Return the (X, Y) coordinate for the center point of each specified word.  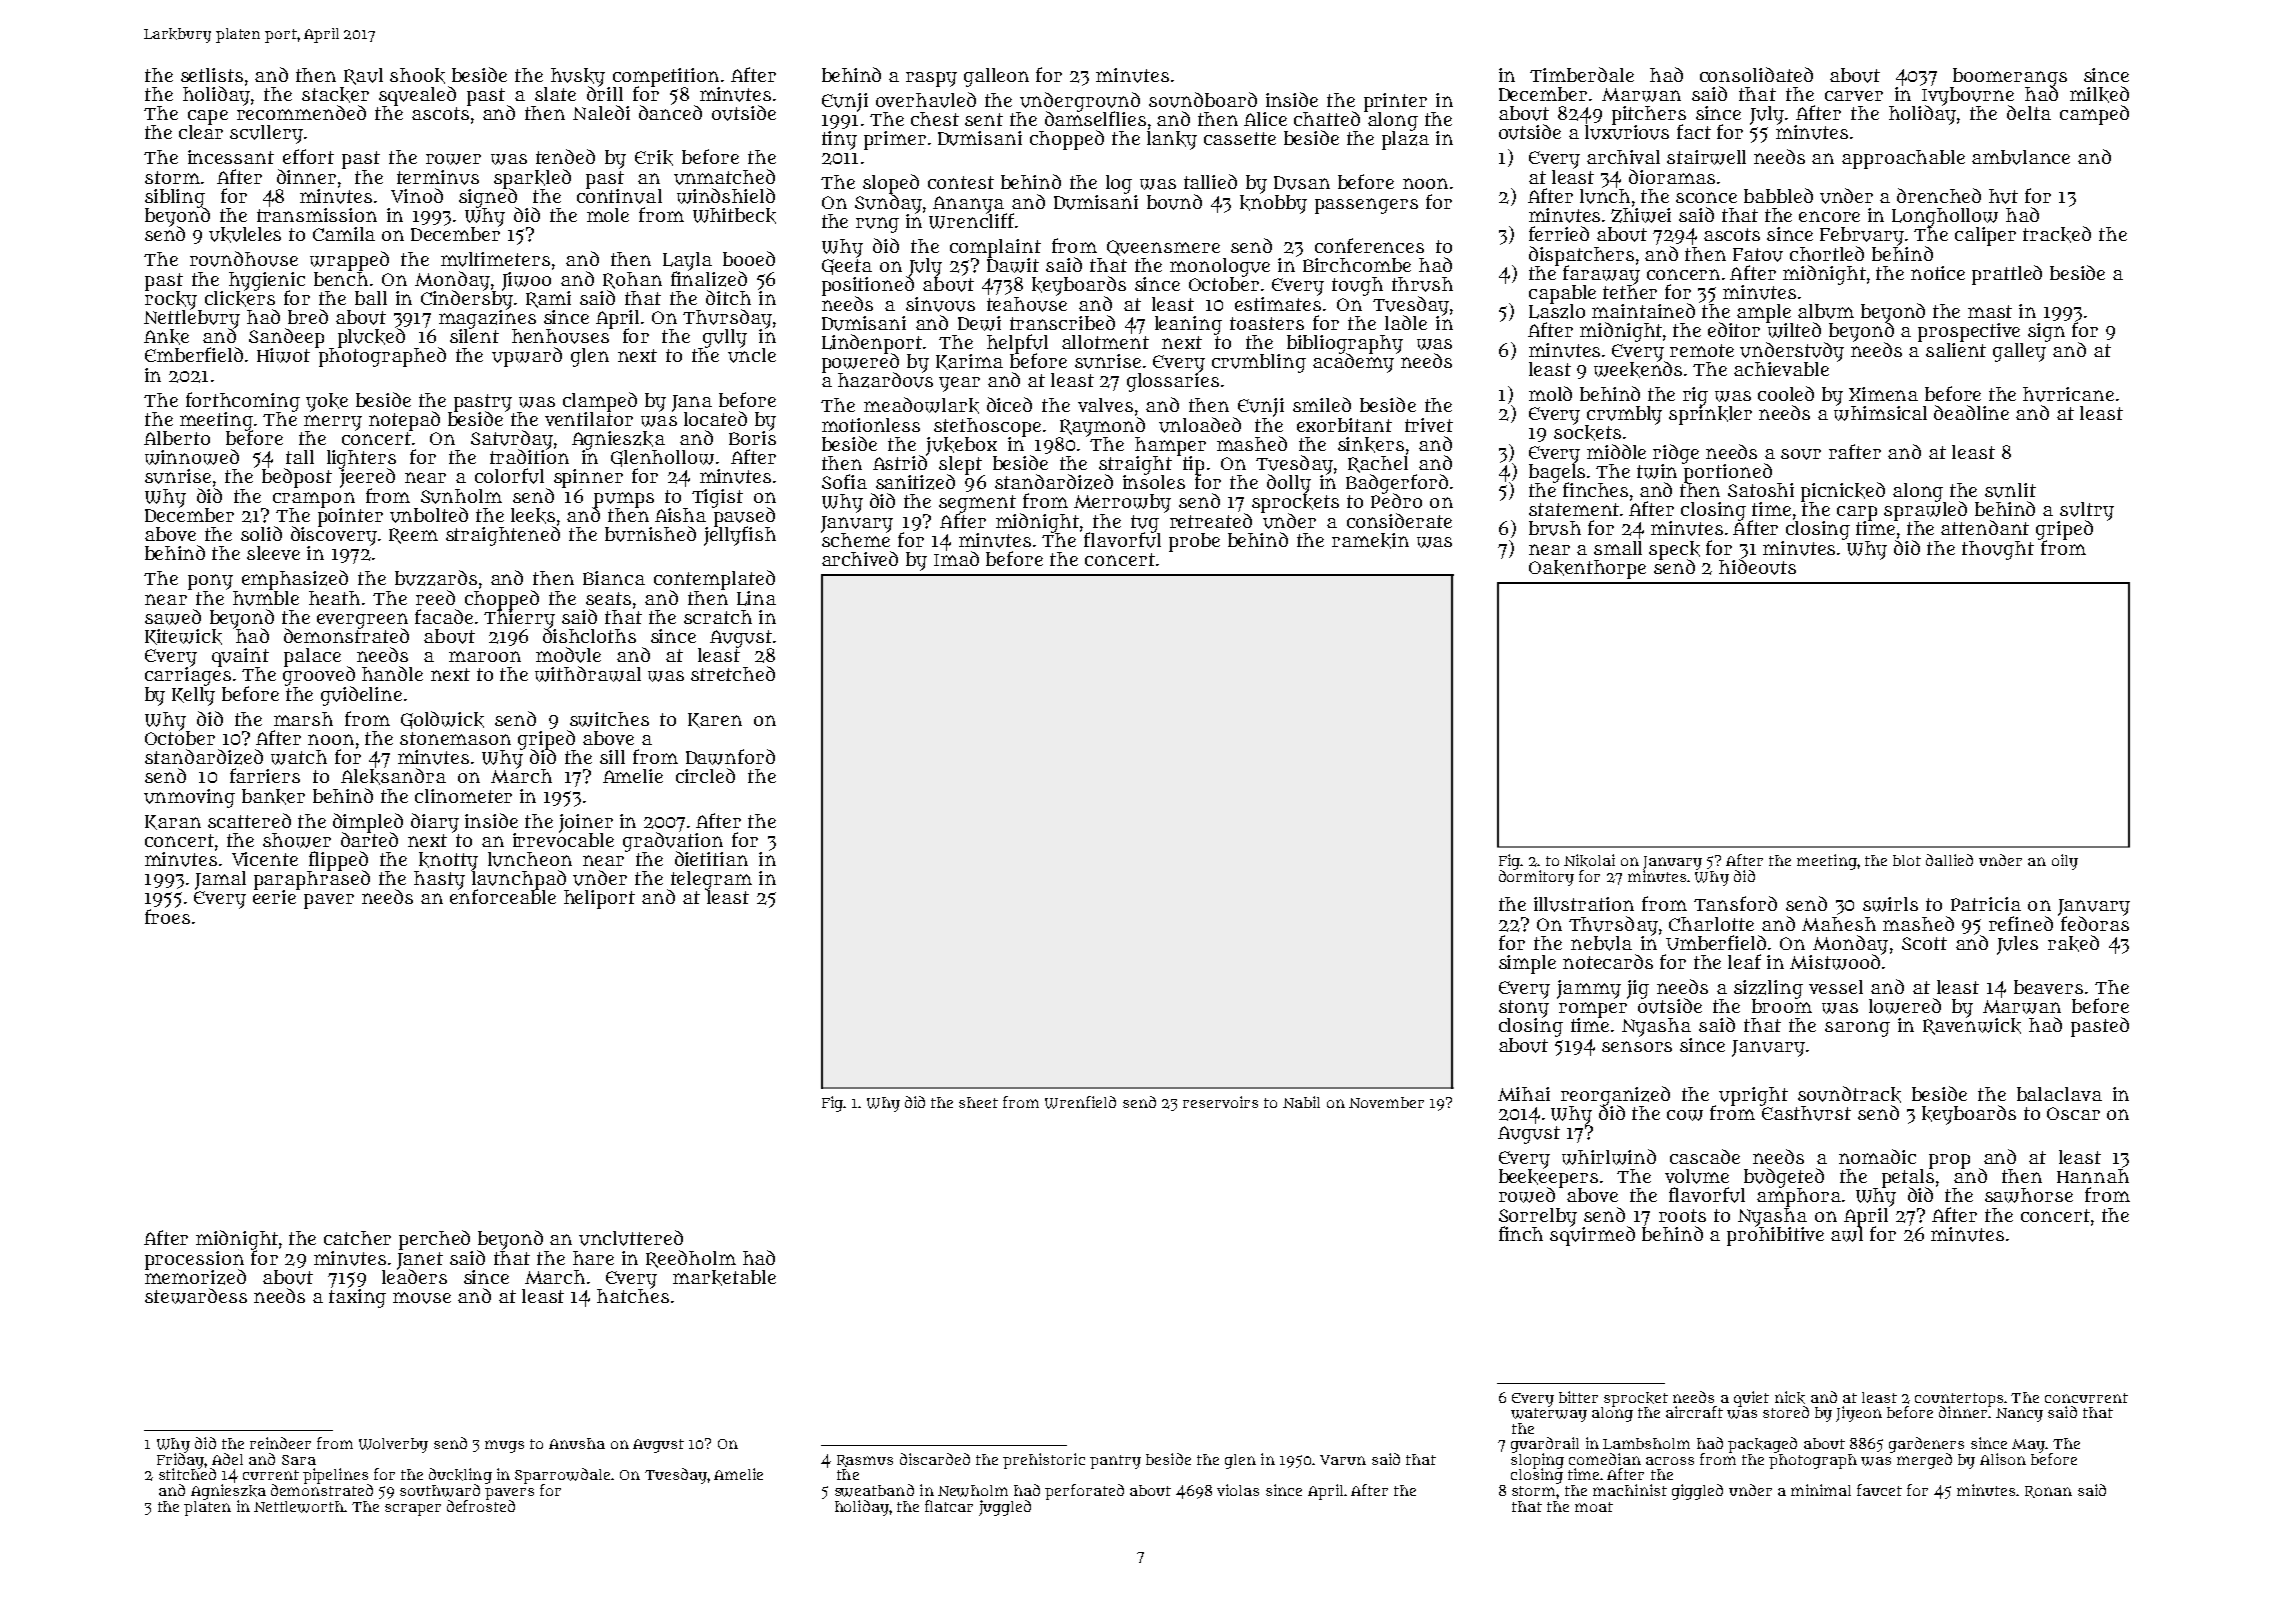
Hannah (2093, 1176)
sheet (978, 1102)
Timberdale (1582, 74)
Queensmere (1163, 248)
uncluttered (631, 1238)
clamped (600, 401)
